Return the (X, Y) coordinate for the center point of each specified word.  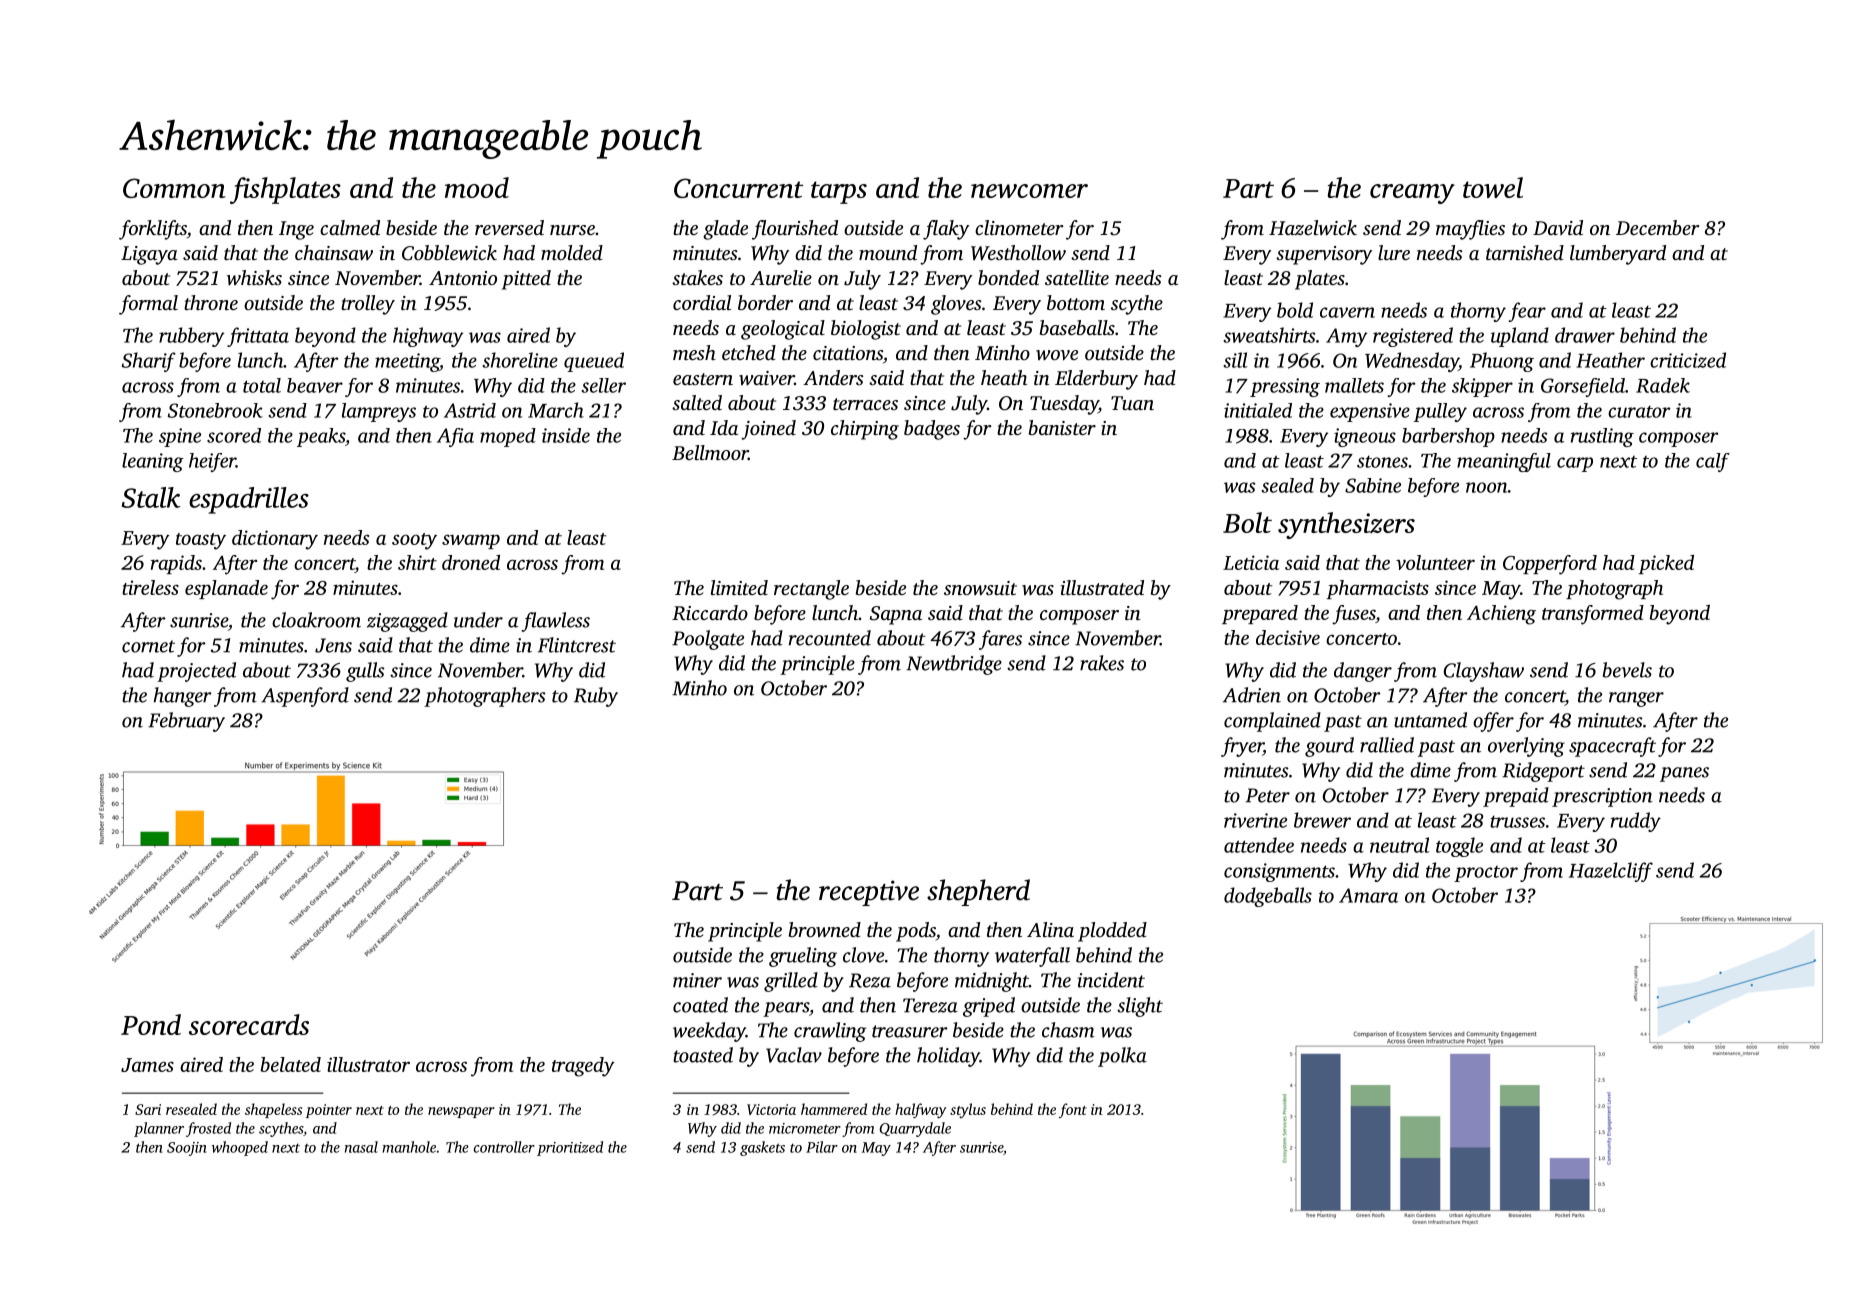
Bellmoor (710, 452)
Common (174, 188)
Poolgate (708, 640)
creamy (1412, 194)
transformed (1593, 615)
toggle (1459, 847)
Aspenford (305, 697)
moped (508, 437)
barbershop (1448, 437)
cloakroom (316, 620)
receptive (869, 893)
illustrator (368, 1064)
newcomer (1029, 191)
